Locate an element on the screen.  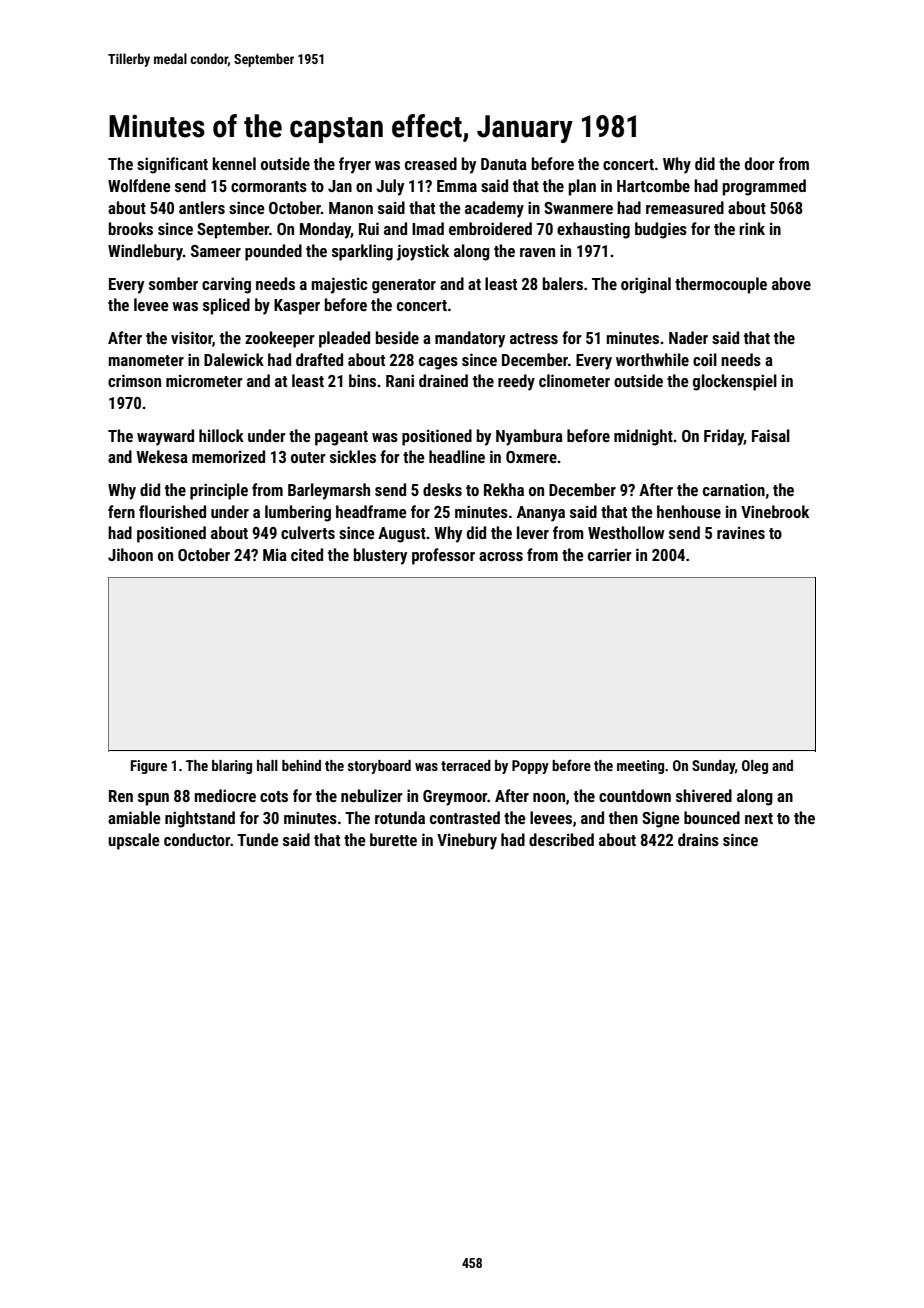
Oleg is located at coordinates (755, 767).
